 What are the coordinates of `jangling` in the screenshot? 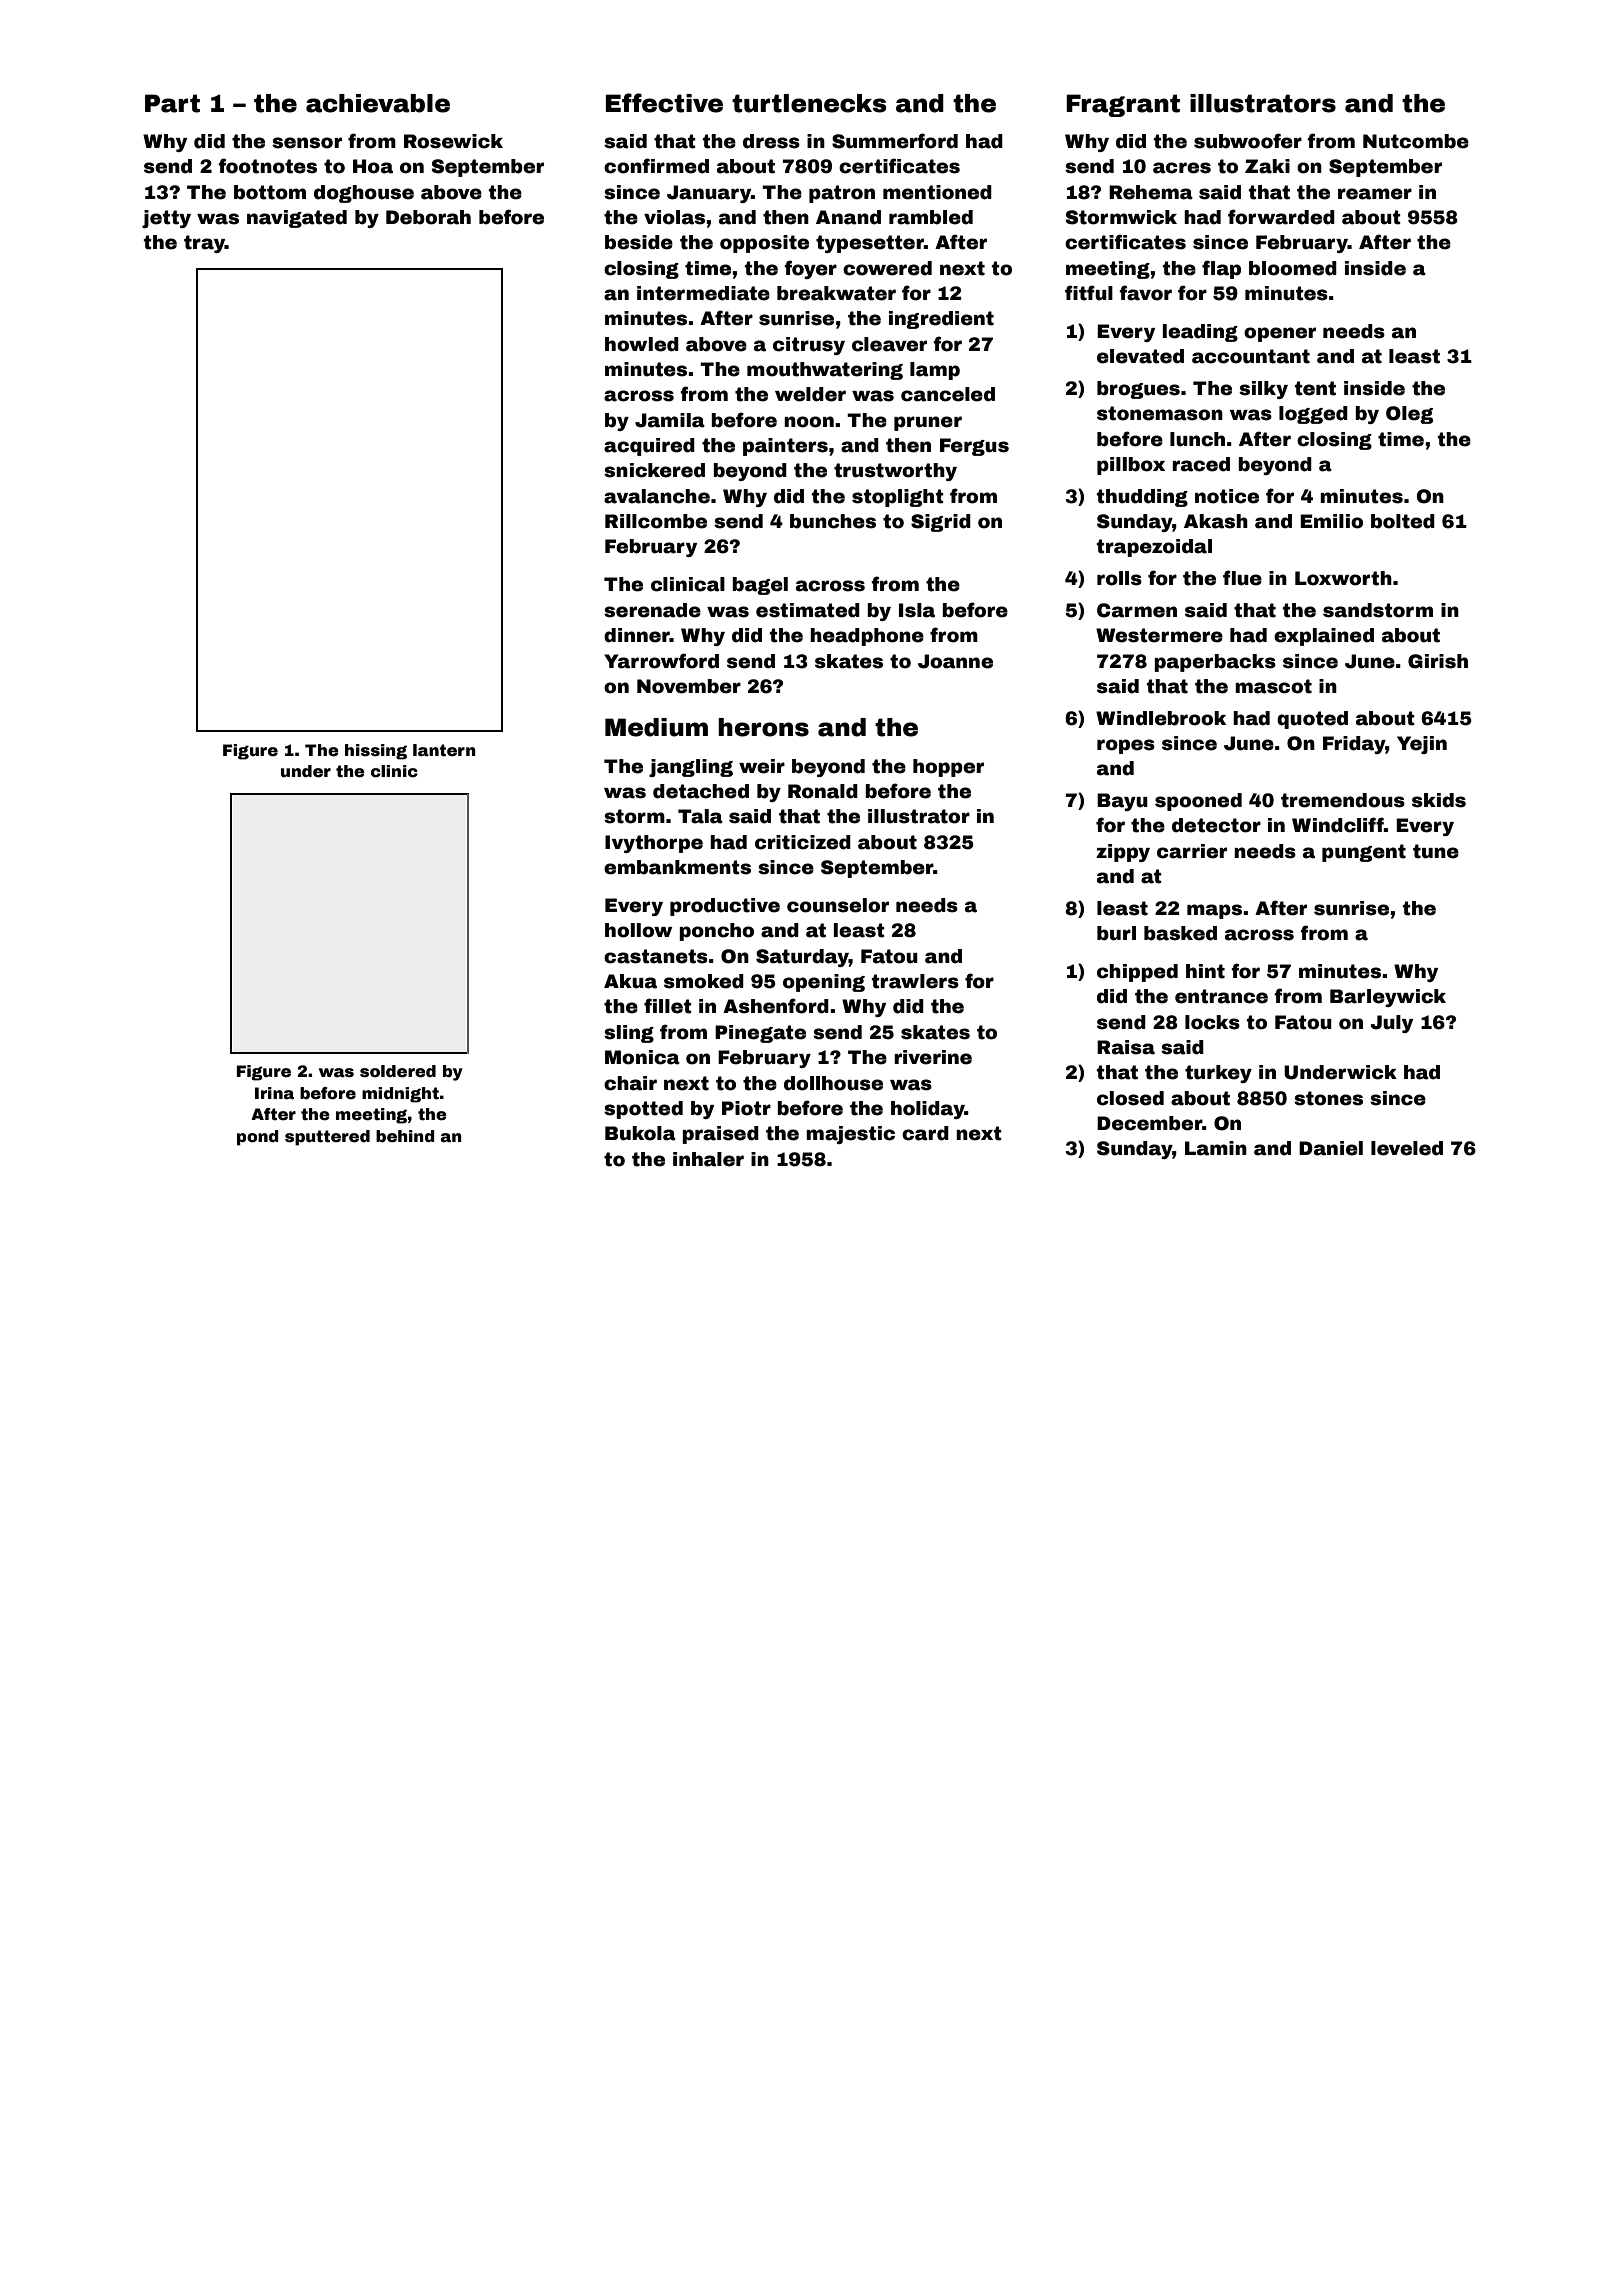 It's located at (691, 768).
